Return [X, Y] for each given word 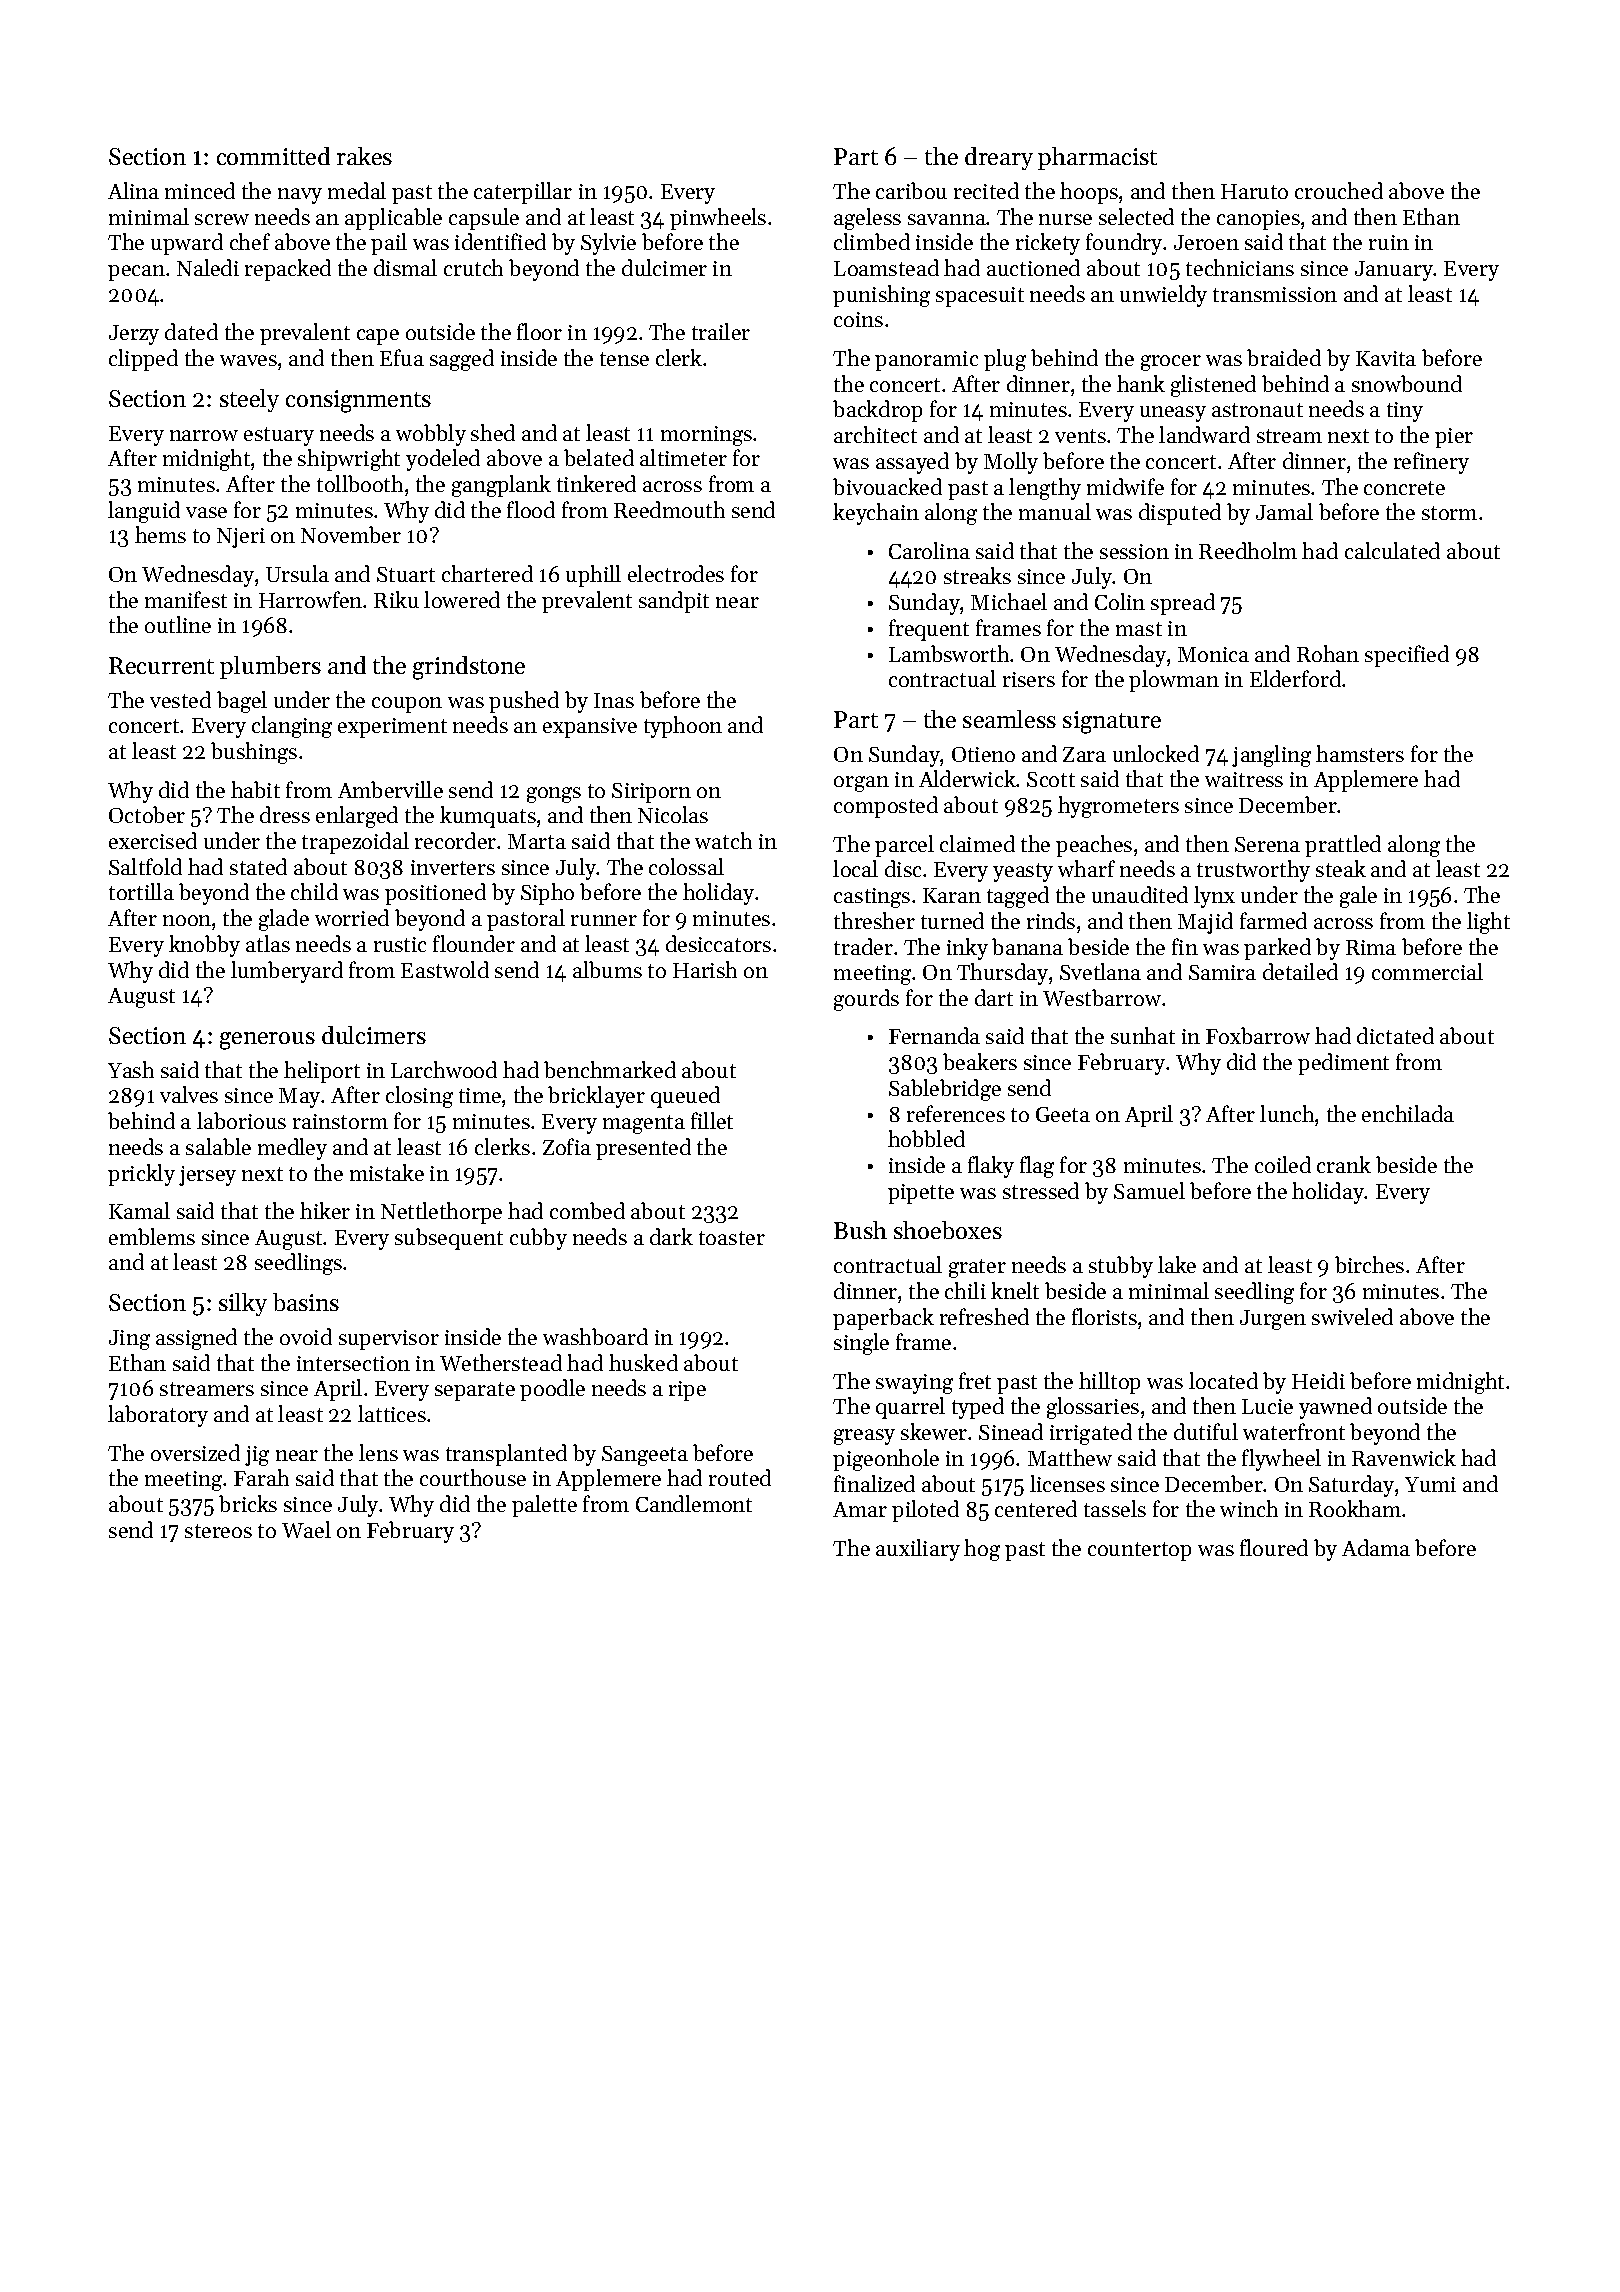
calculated [1392, 550]
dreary [999, 158]
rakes [364, 156]
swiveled [1352, 1316]
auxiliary [918, 1550]
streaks [977, 575]
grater [977, 1268]
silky [243, 1304]
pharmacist [1097, 158]
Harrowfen [310, 599]
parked [1277, 949]
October [147, 814]
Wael [306, 1529]
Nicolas [673, 814]
